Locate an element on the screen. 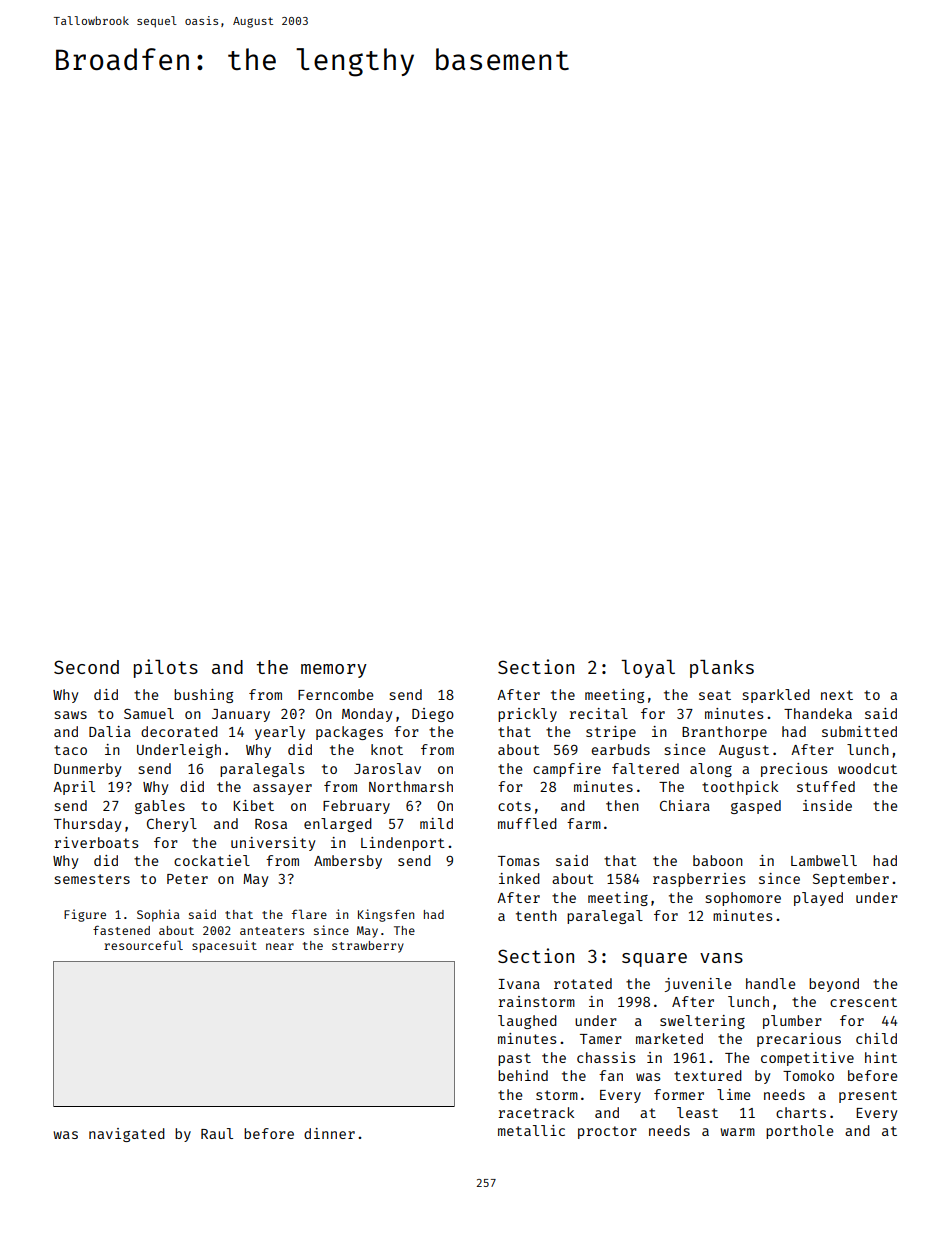  played is located at coordinates (818, 899).
